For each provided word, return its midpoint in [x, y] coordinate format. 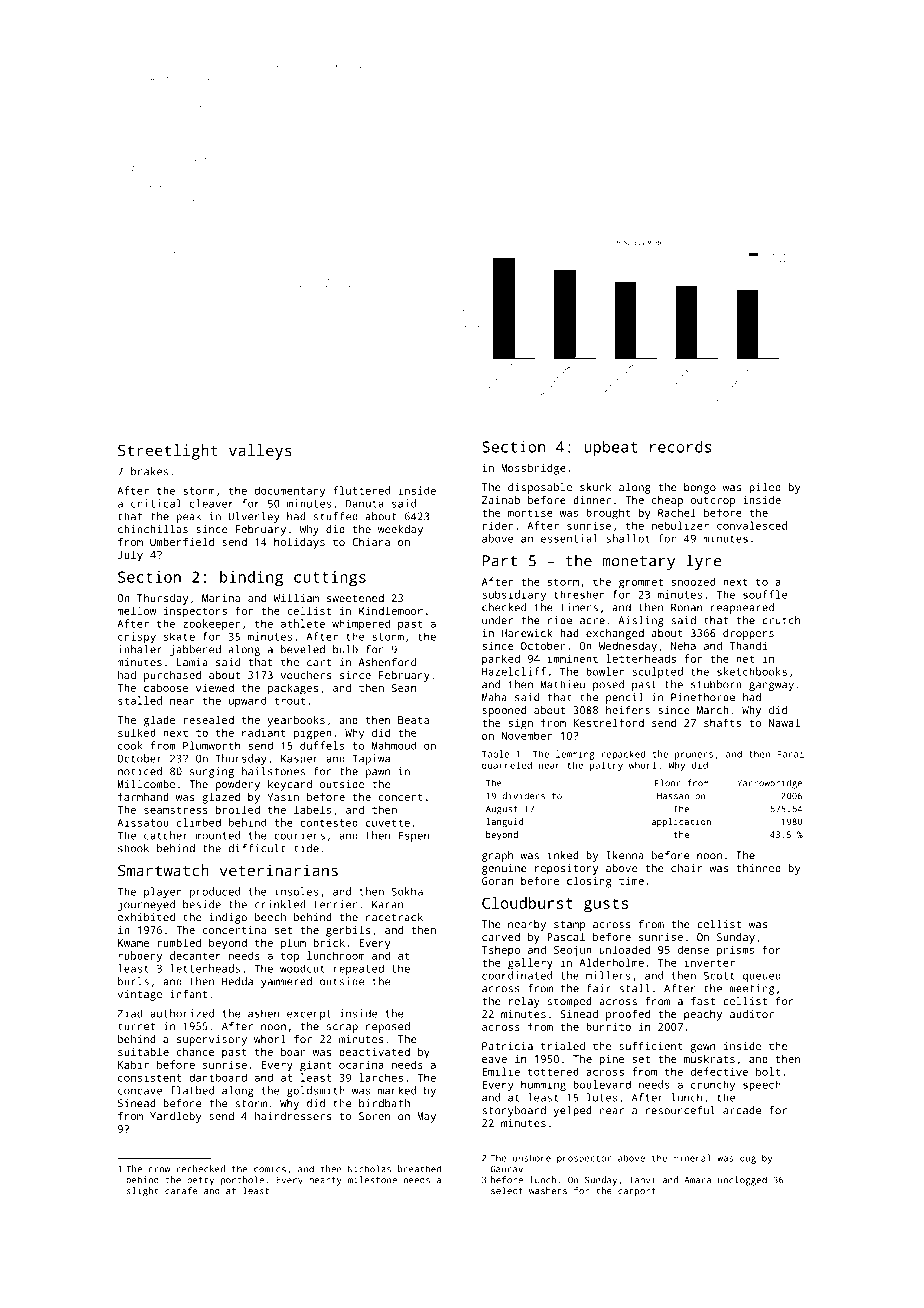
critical [156, 503]
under [497, 620]
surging [212, 772]
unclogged [742, 1181]
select [507, 1191]
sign [521, 724]
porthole [242, 1181]
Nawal [784, 722]
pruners [694, 756]
